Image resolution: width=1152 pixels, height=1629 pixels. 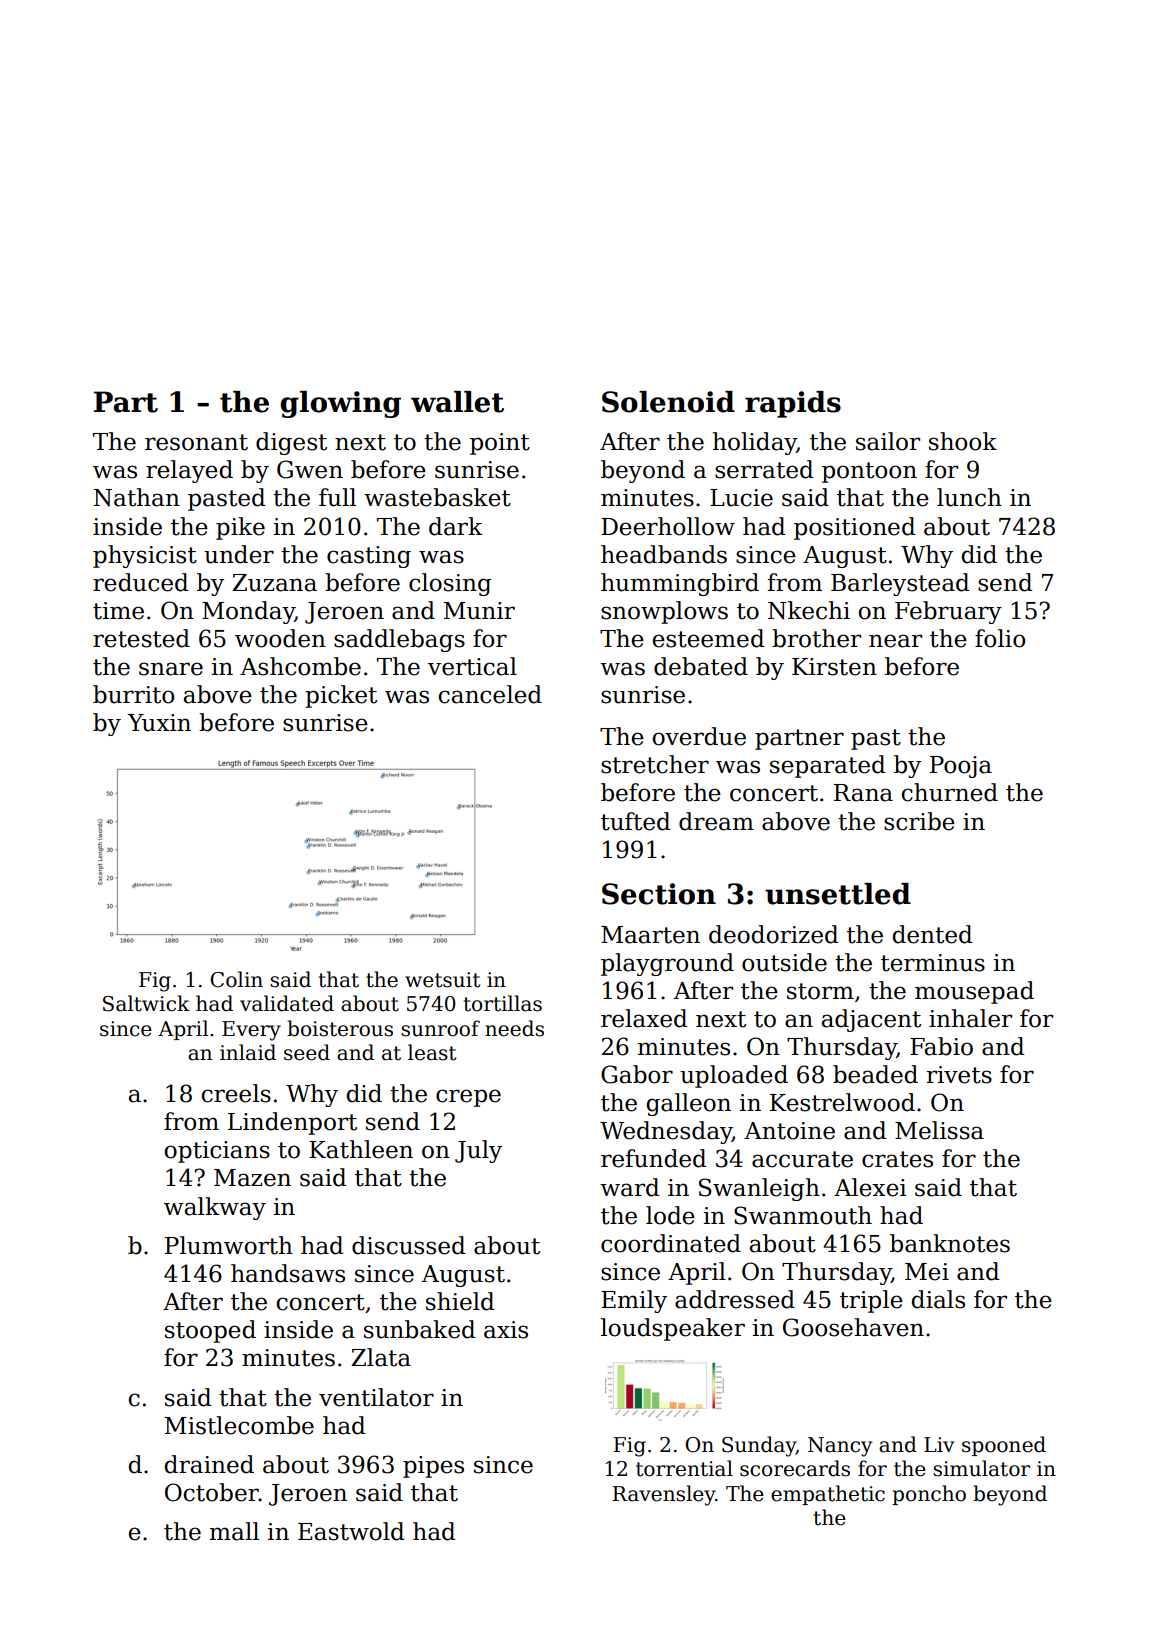 I want to click on shook, so click(x=963, y=441).
